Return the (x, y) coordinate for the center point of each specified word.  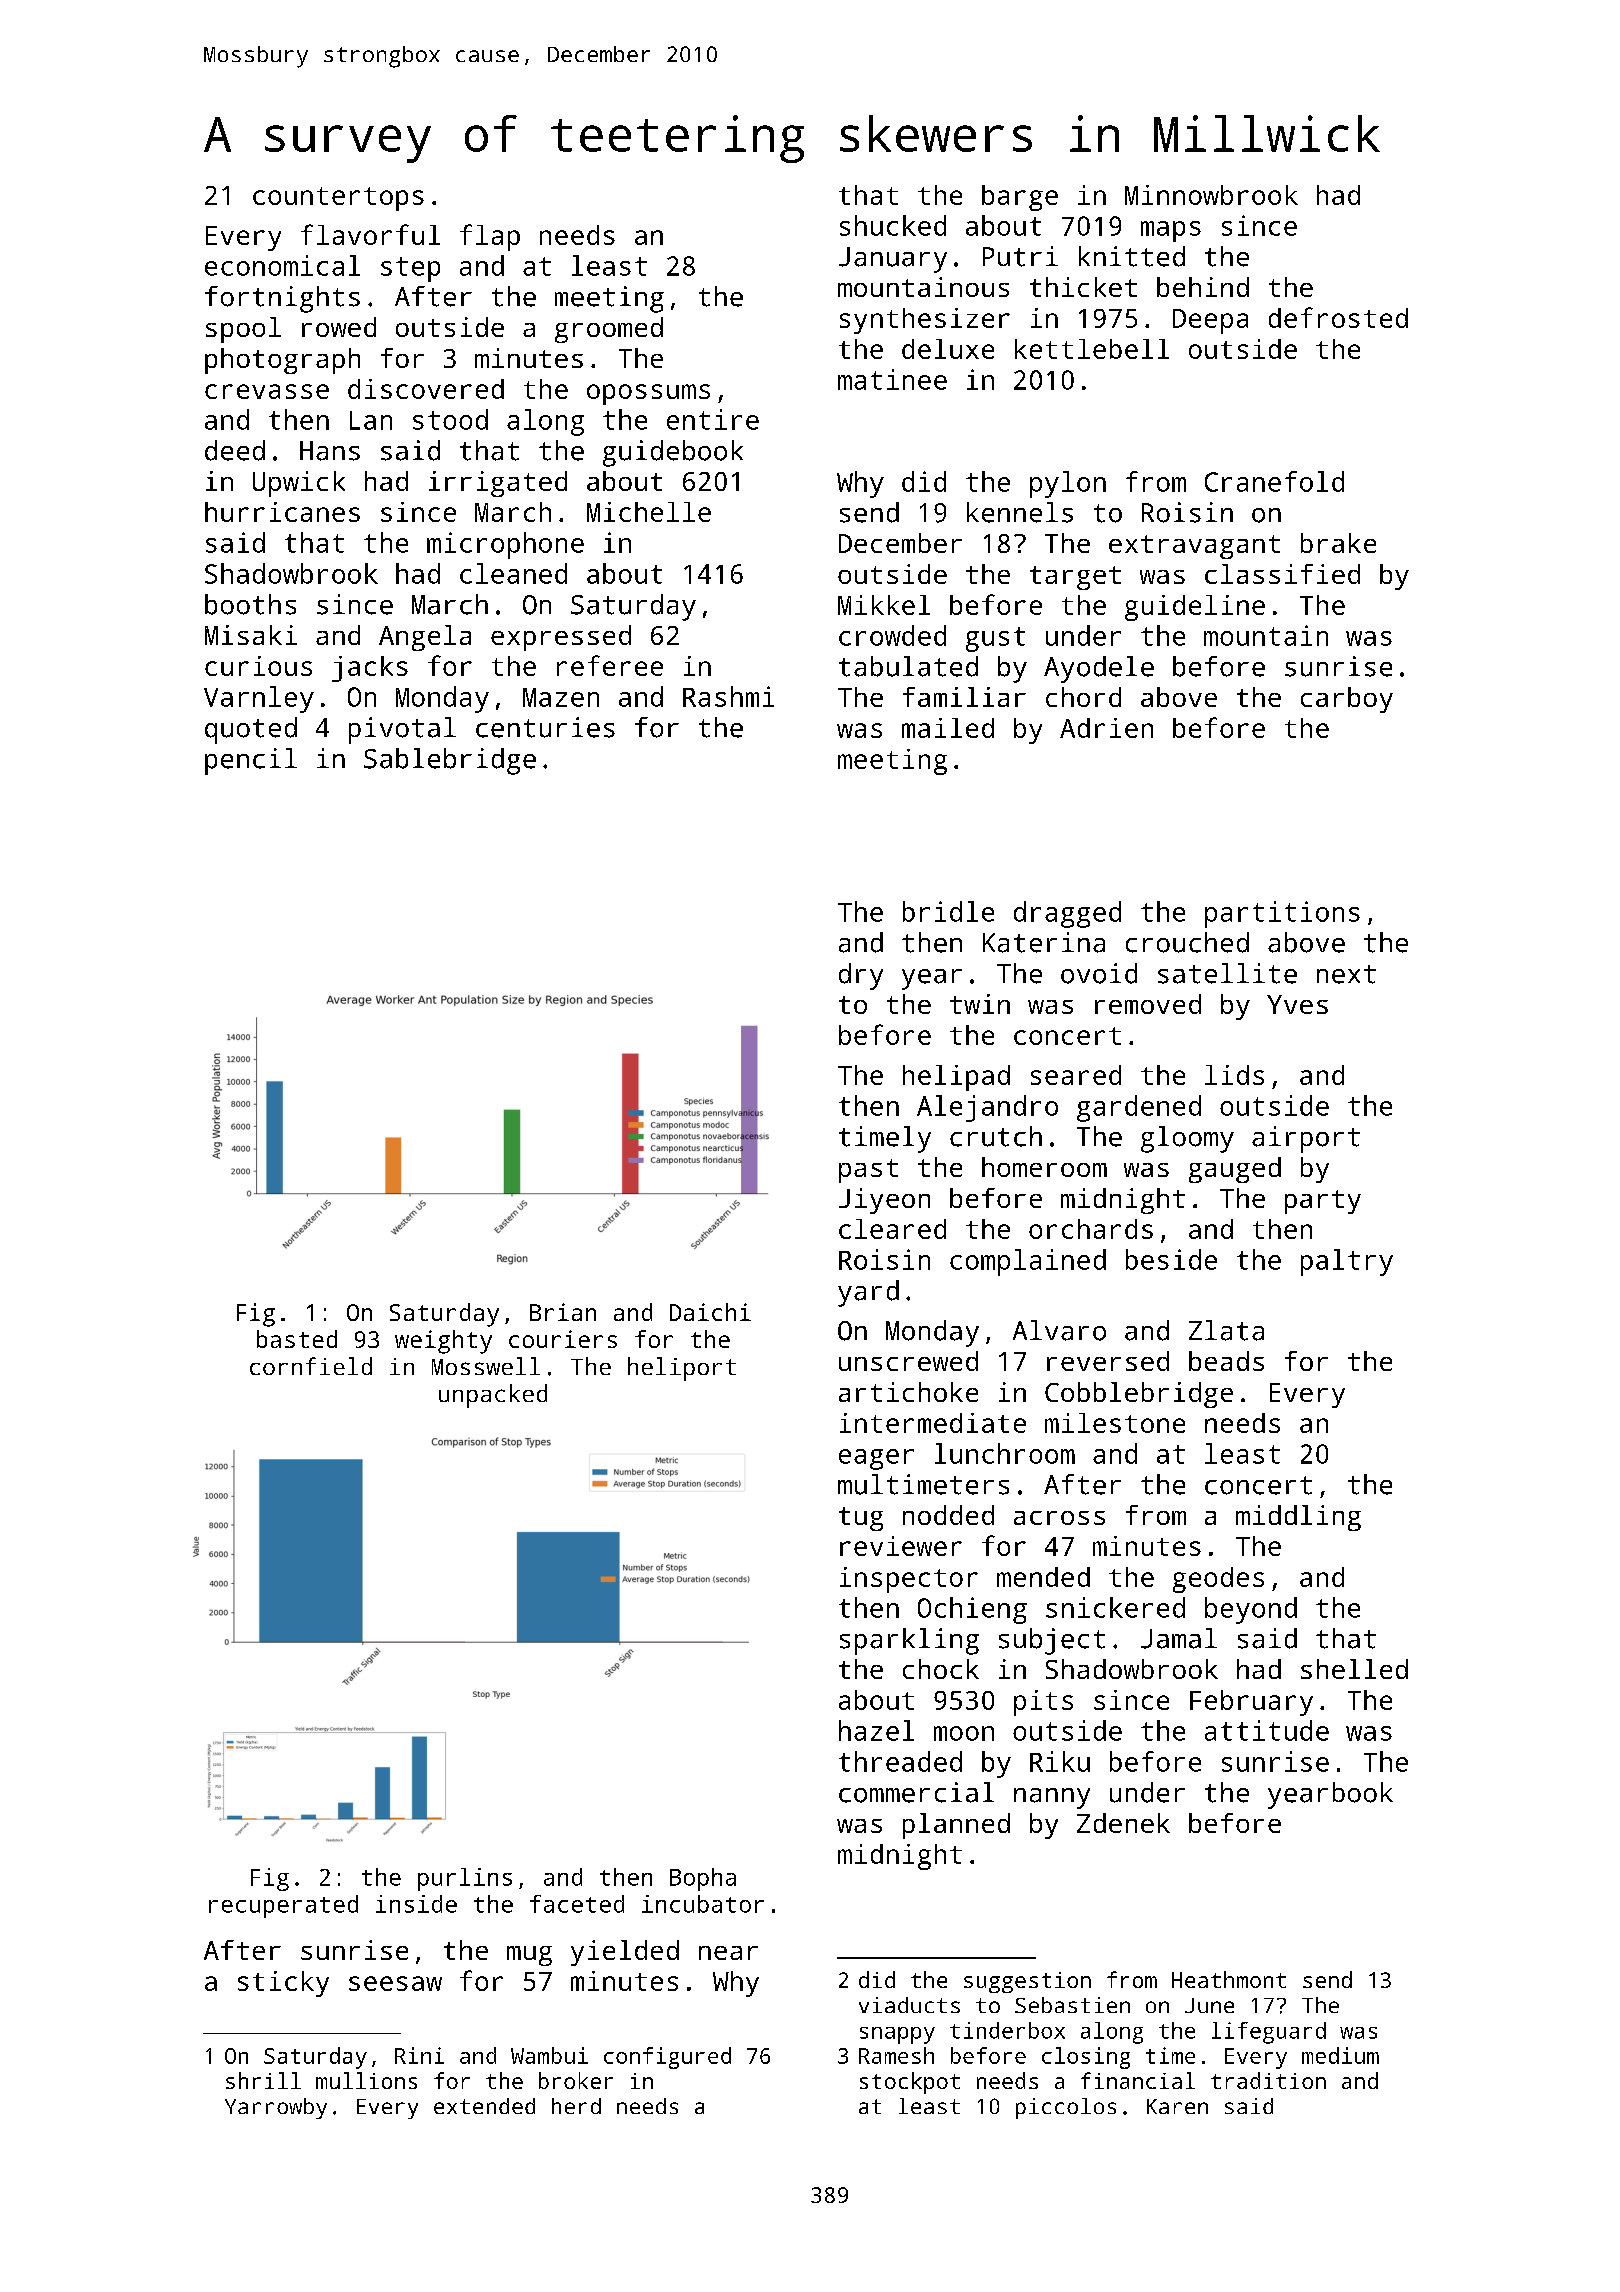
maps (1171, 231)
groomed (609, 330)
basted (297, 1339)
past (868, 1171)
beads (1226, 1361)
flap (490, 237)
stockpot (910, 2083)
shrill (263, 2080)
